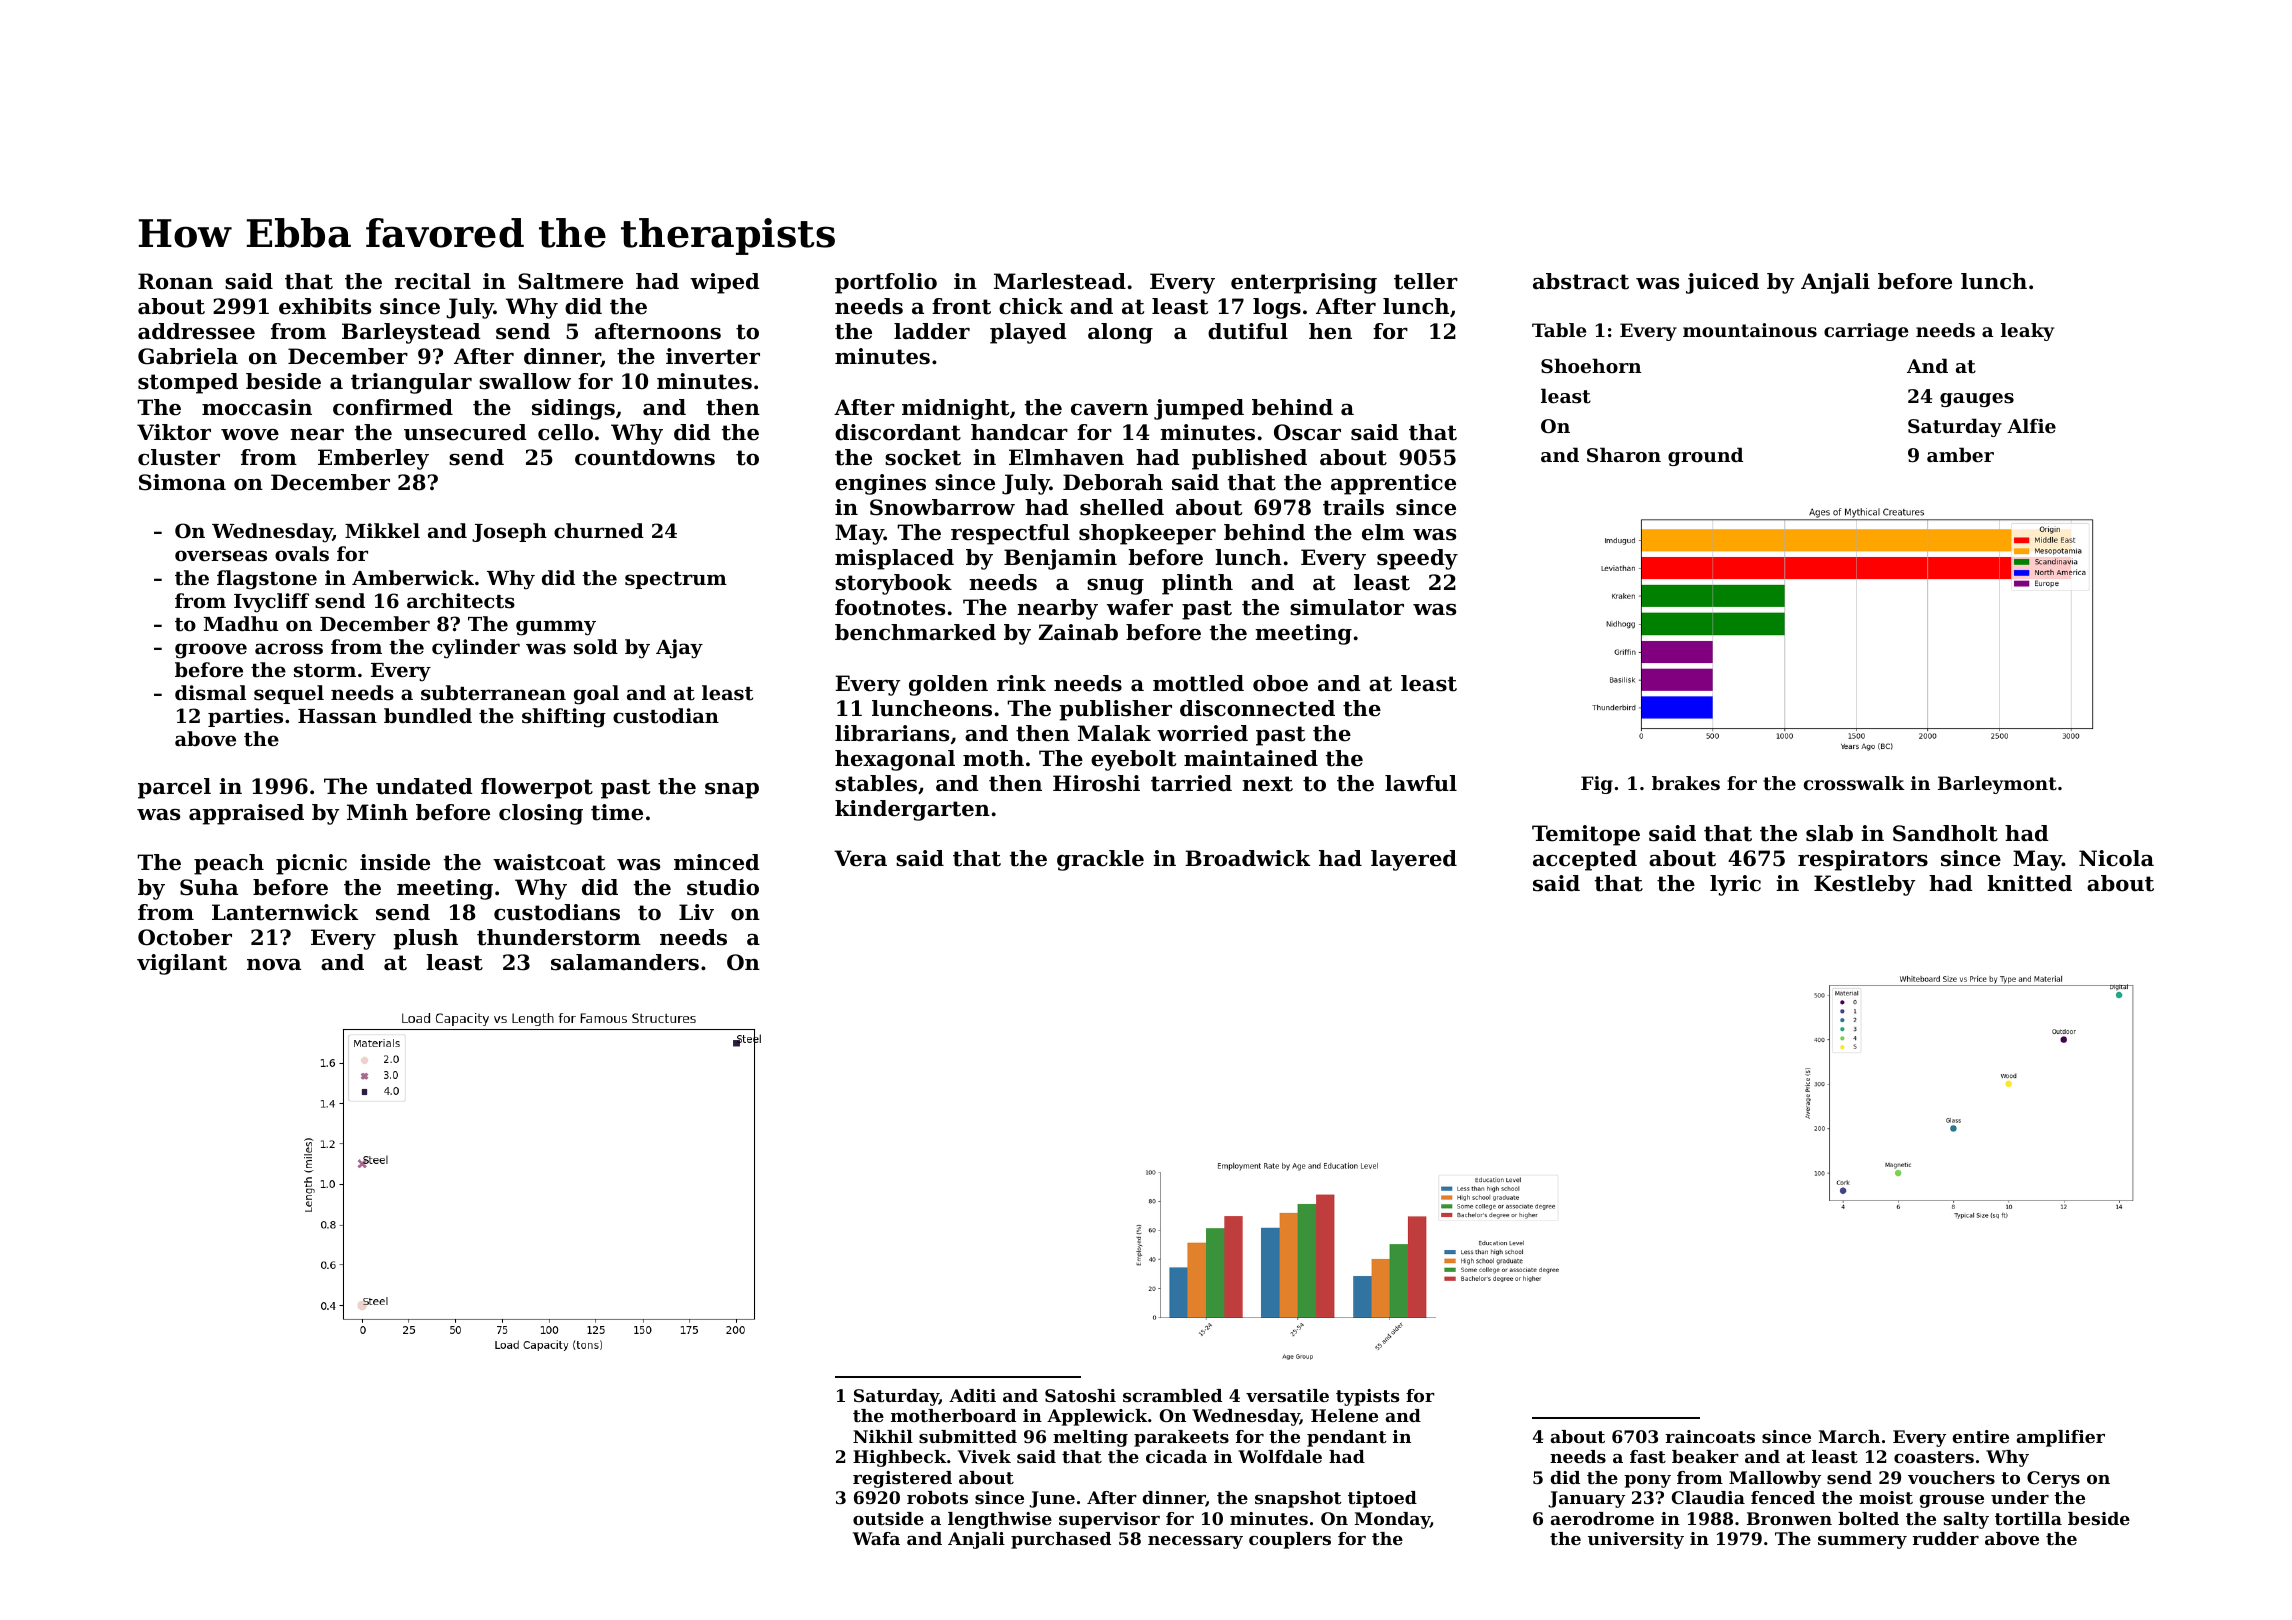  Describe the element at coordinates (1028, 333) in the page. I see `played` at that location.
